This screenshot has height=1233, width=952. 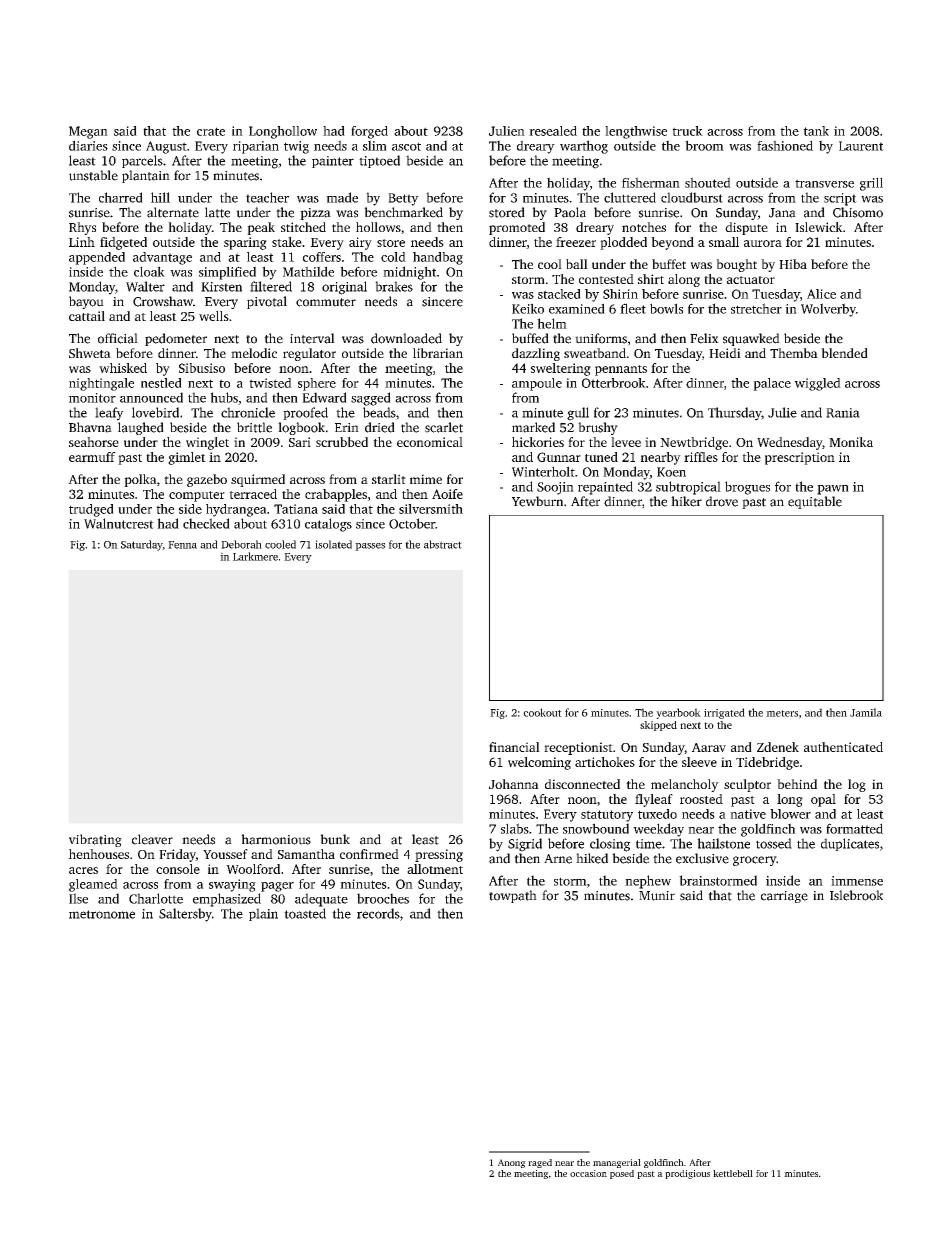 I want to click on equitable, so click(x=815, y=502).
